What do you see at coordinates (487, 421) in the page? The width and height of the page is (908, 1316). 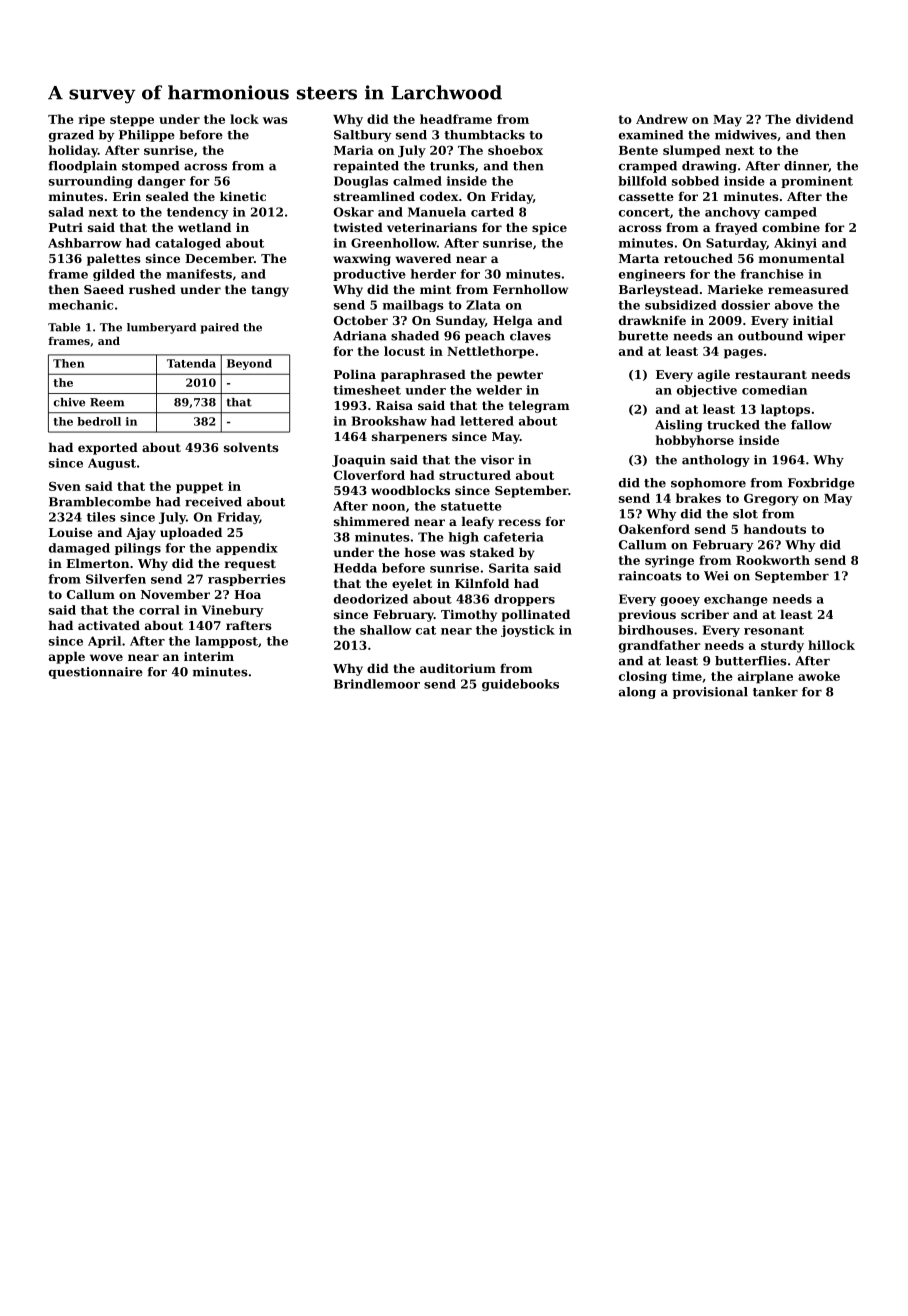 I see `lettered` at bounding box center [487, 421].
